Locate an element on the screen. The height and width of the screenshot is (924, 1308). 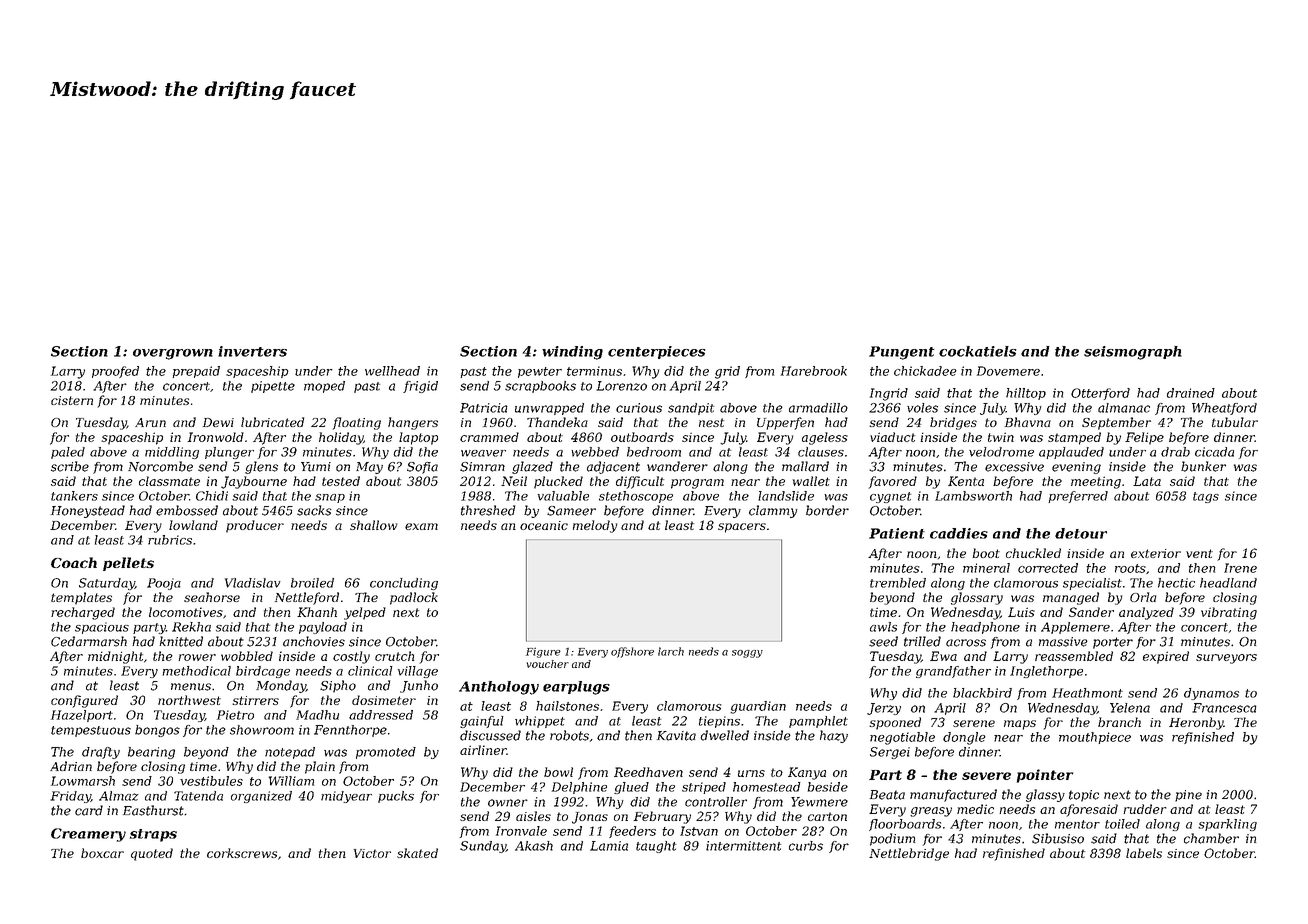
clinical is located at coordinates (370, 671).
